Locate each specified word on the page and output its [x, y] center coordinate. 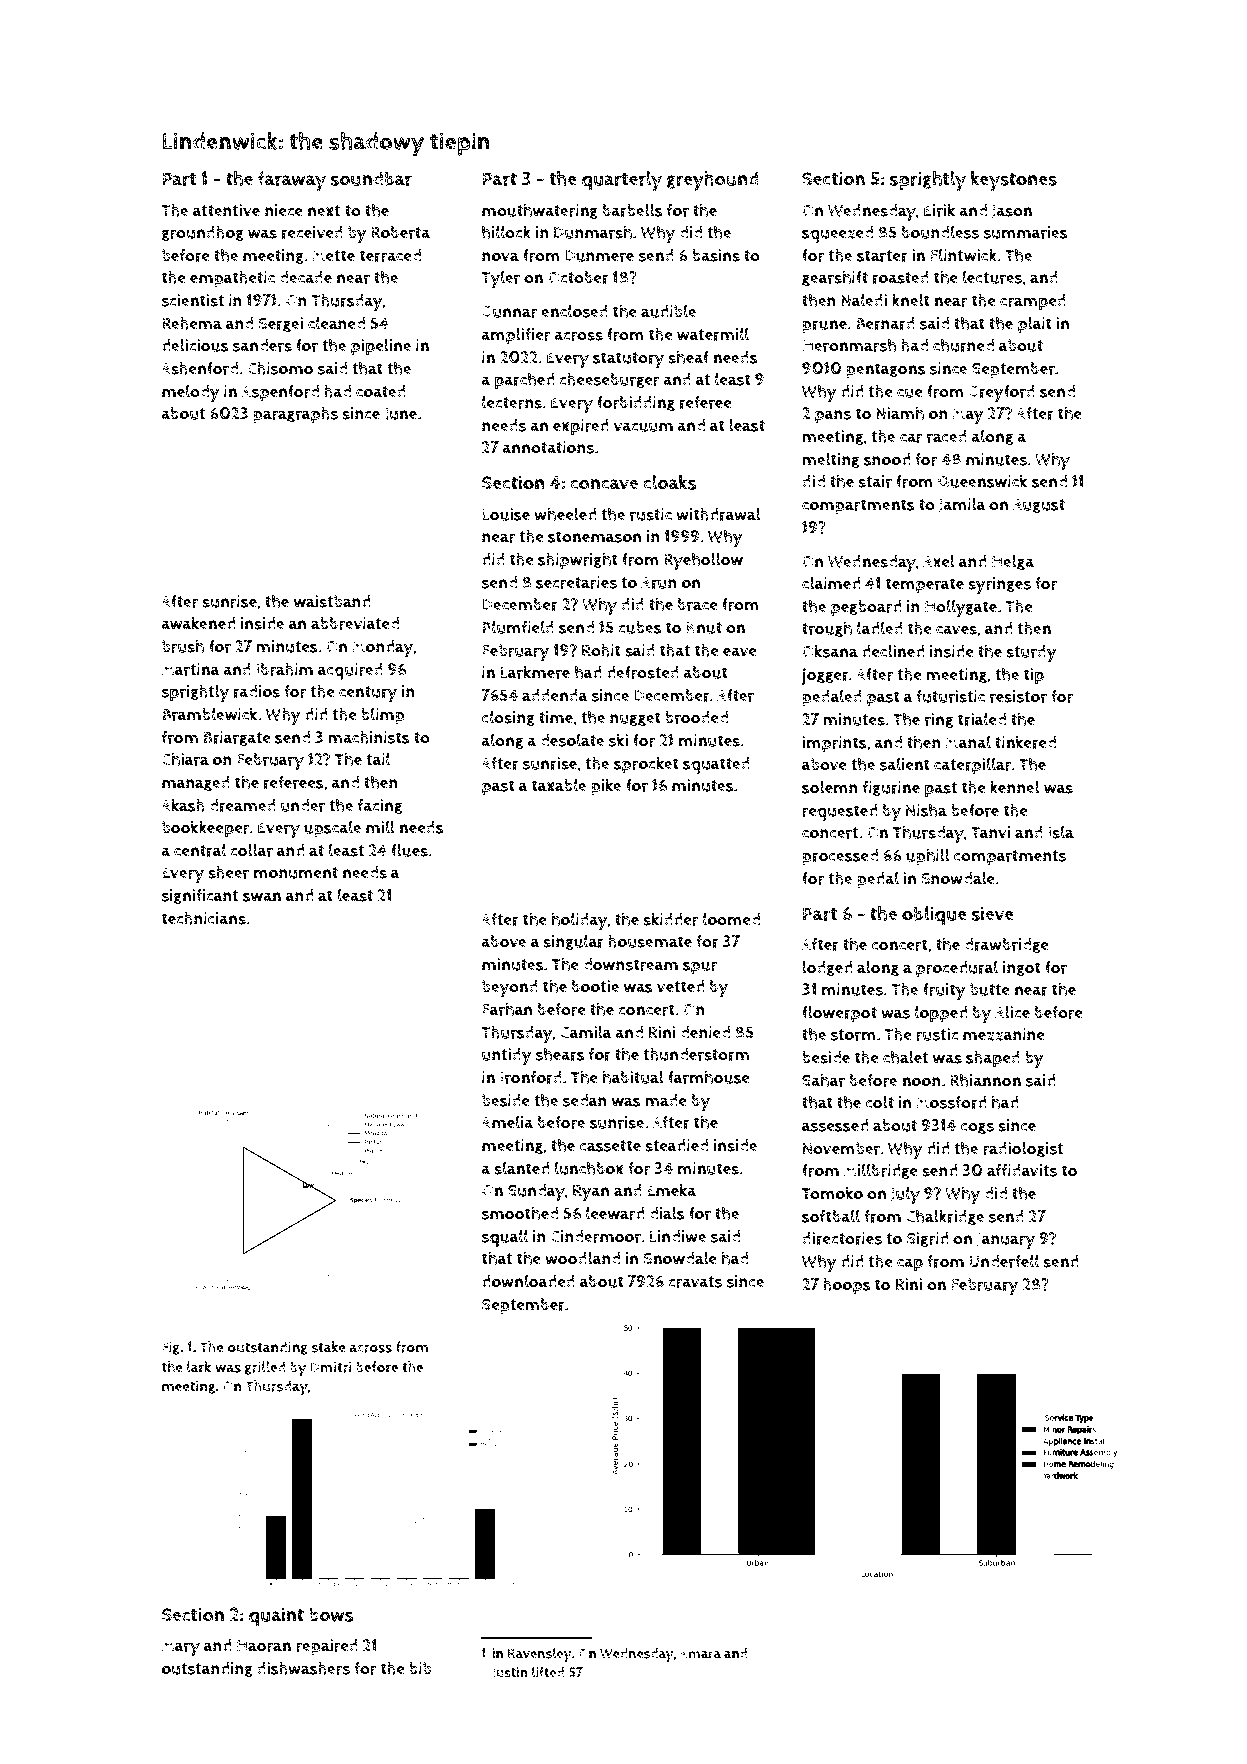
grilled [265, 1368]
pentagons [886, 371]
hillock [506, 232]
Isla [1061, 832]
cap [910, 1265]
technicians [204, 918]
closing [508, 718]
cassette [610, 1146]
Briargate [237, 738]
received [312, 232]
